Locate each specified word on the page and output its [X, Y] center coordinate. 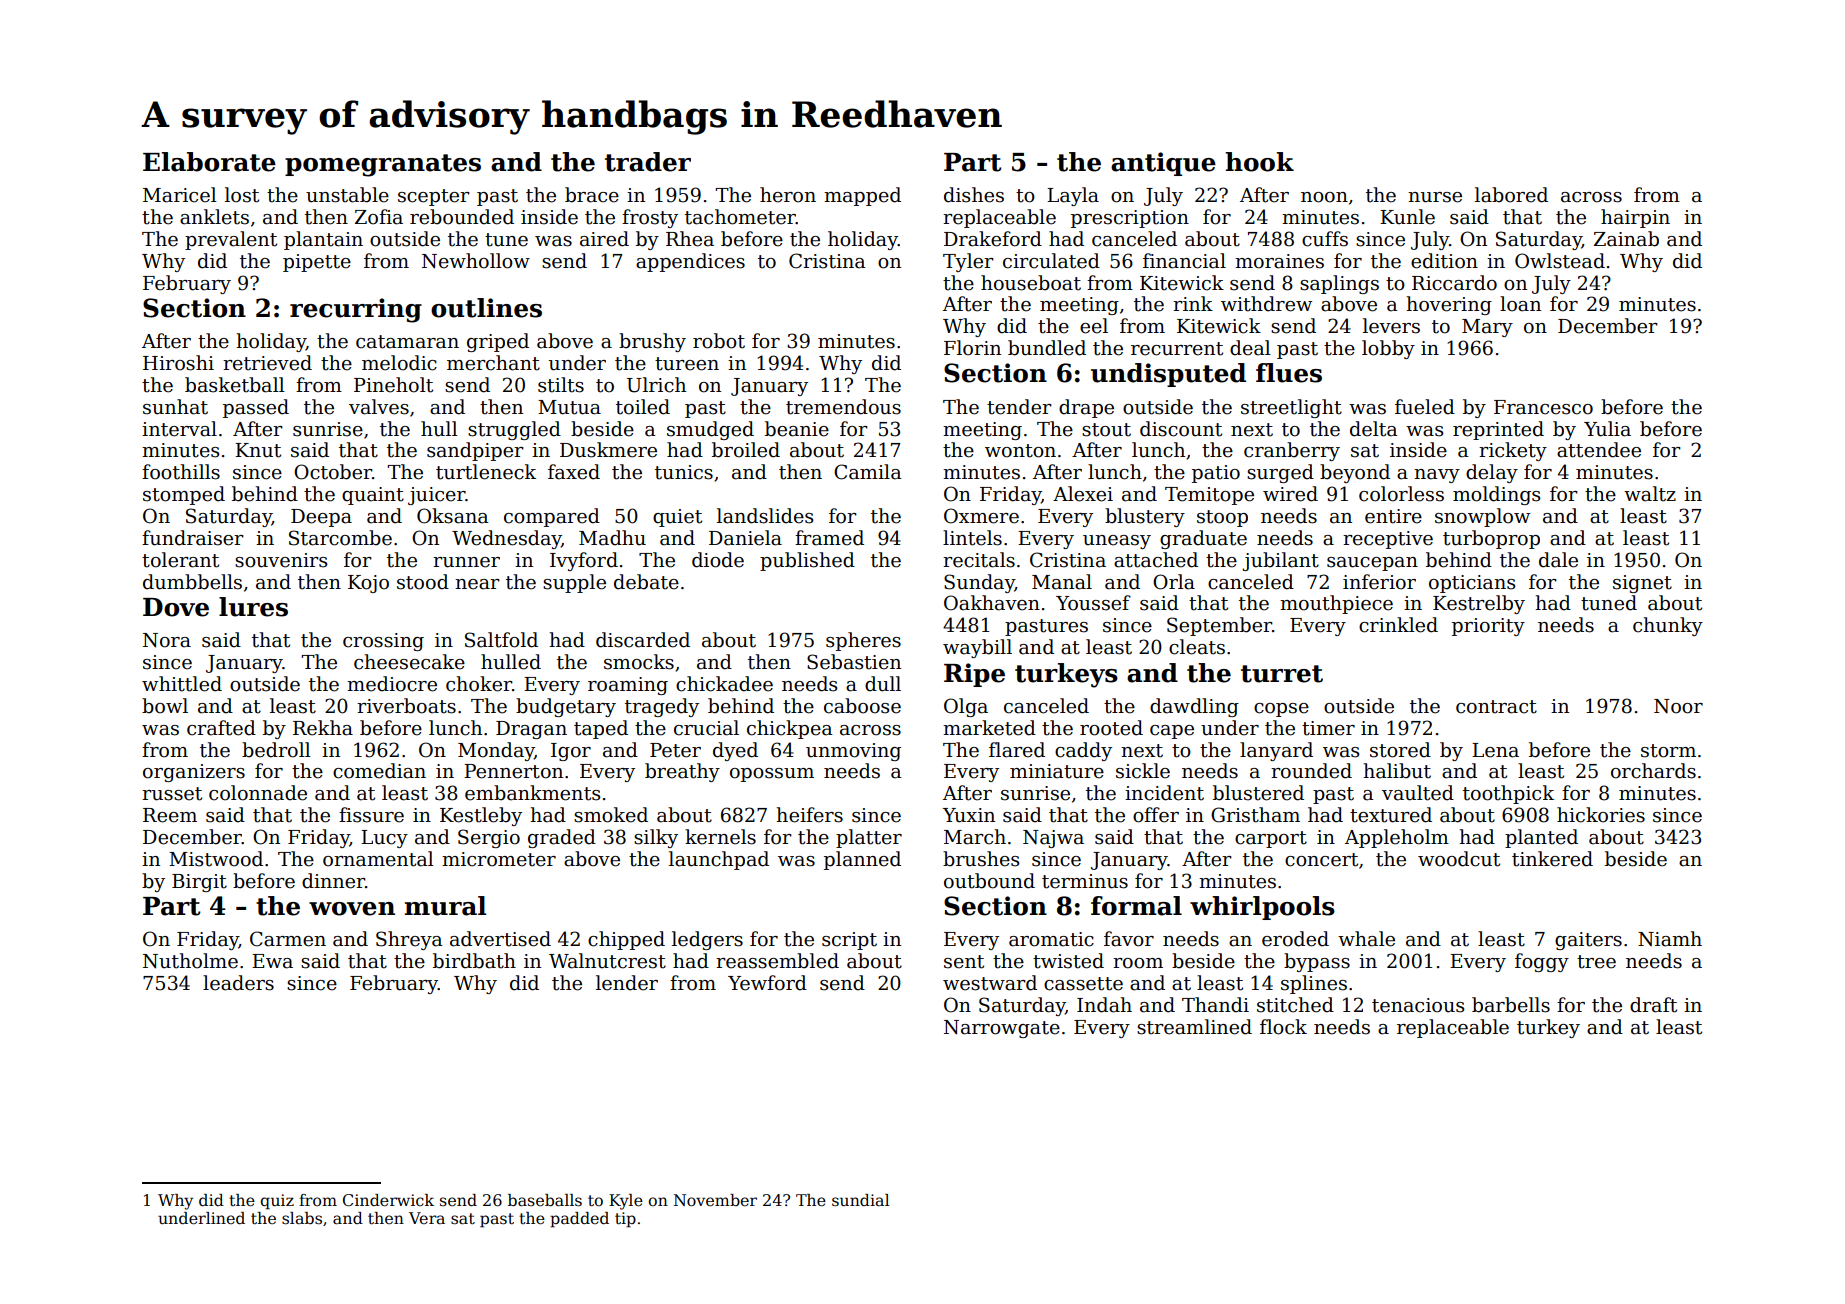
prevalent [231, 240]
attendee [1599, 450]
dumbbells [192, 582]
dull [883, 684]
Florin [972, 348]
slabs [302, 1218]
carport [1271, 839]
